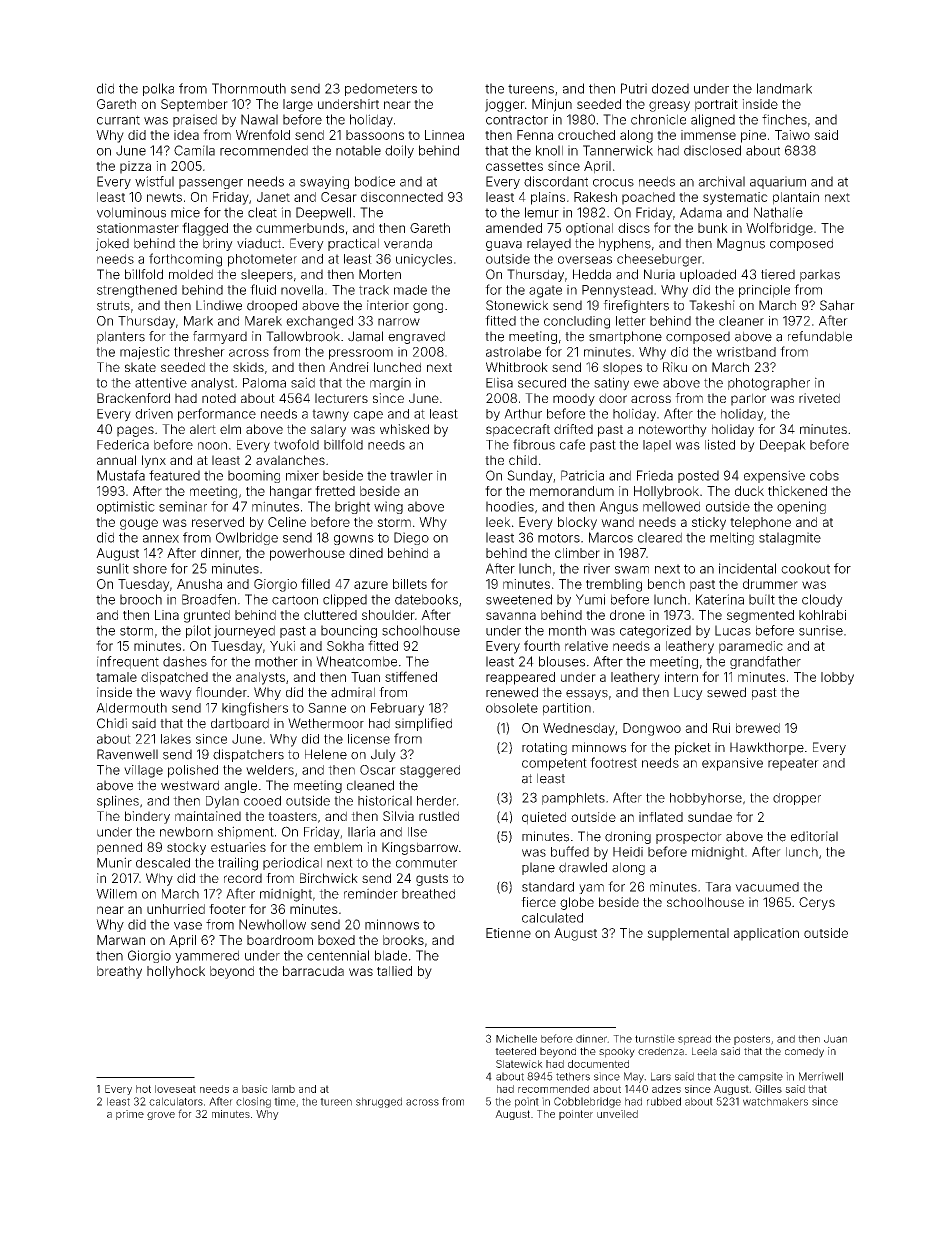 The height and width of the page is (1233, 952). What do you see at coordinates (158, 89) in the page?
I see `polka` at bounding box center [158, 89].
